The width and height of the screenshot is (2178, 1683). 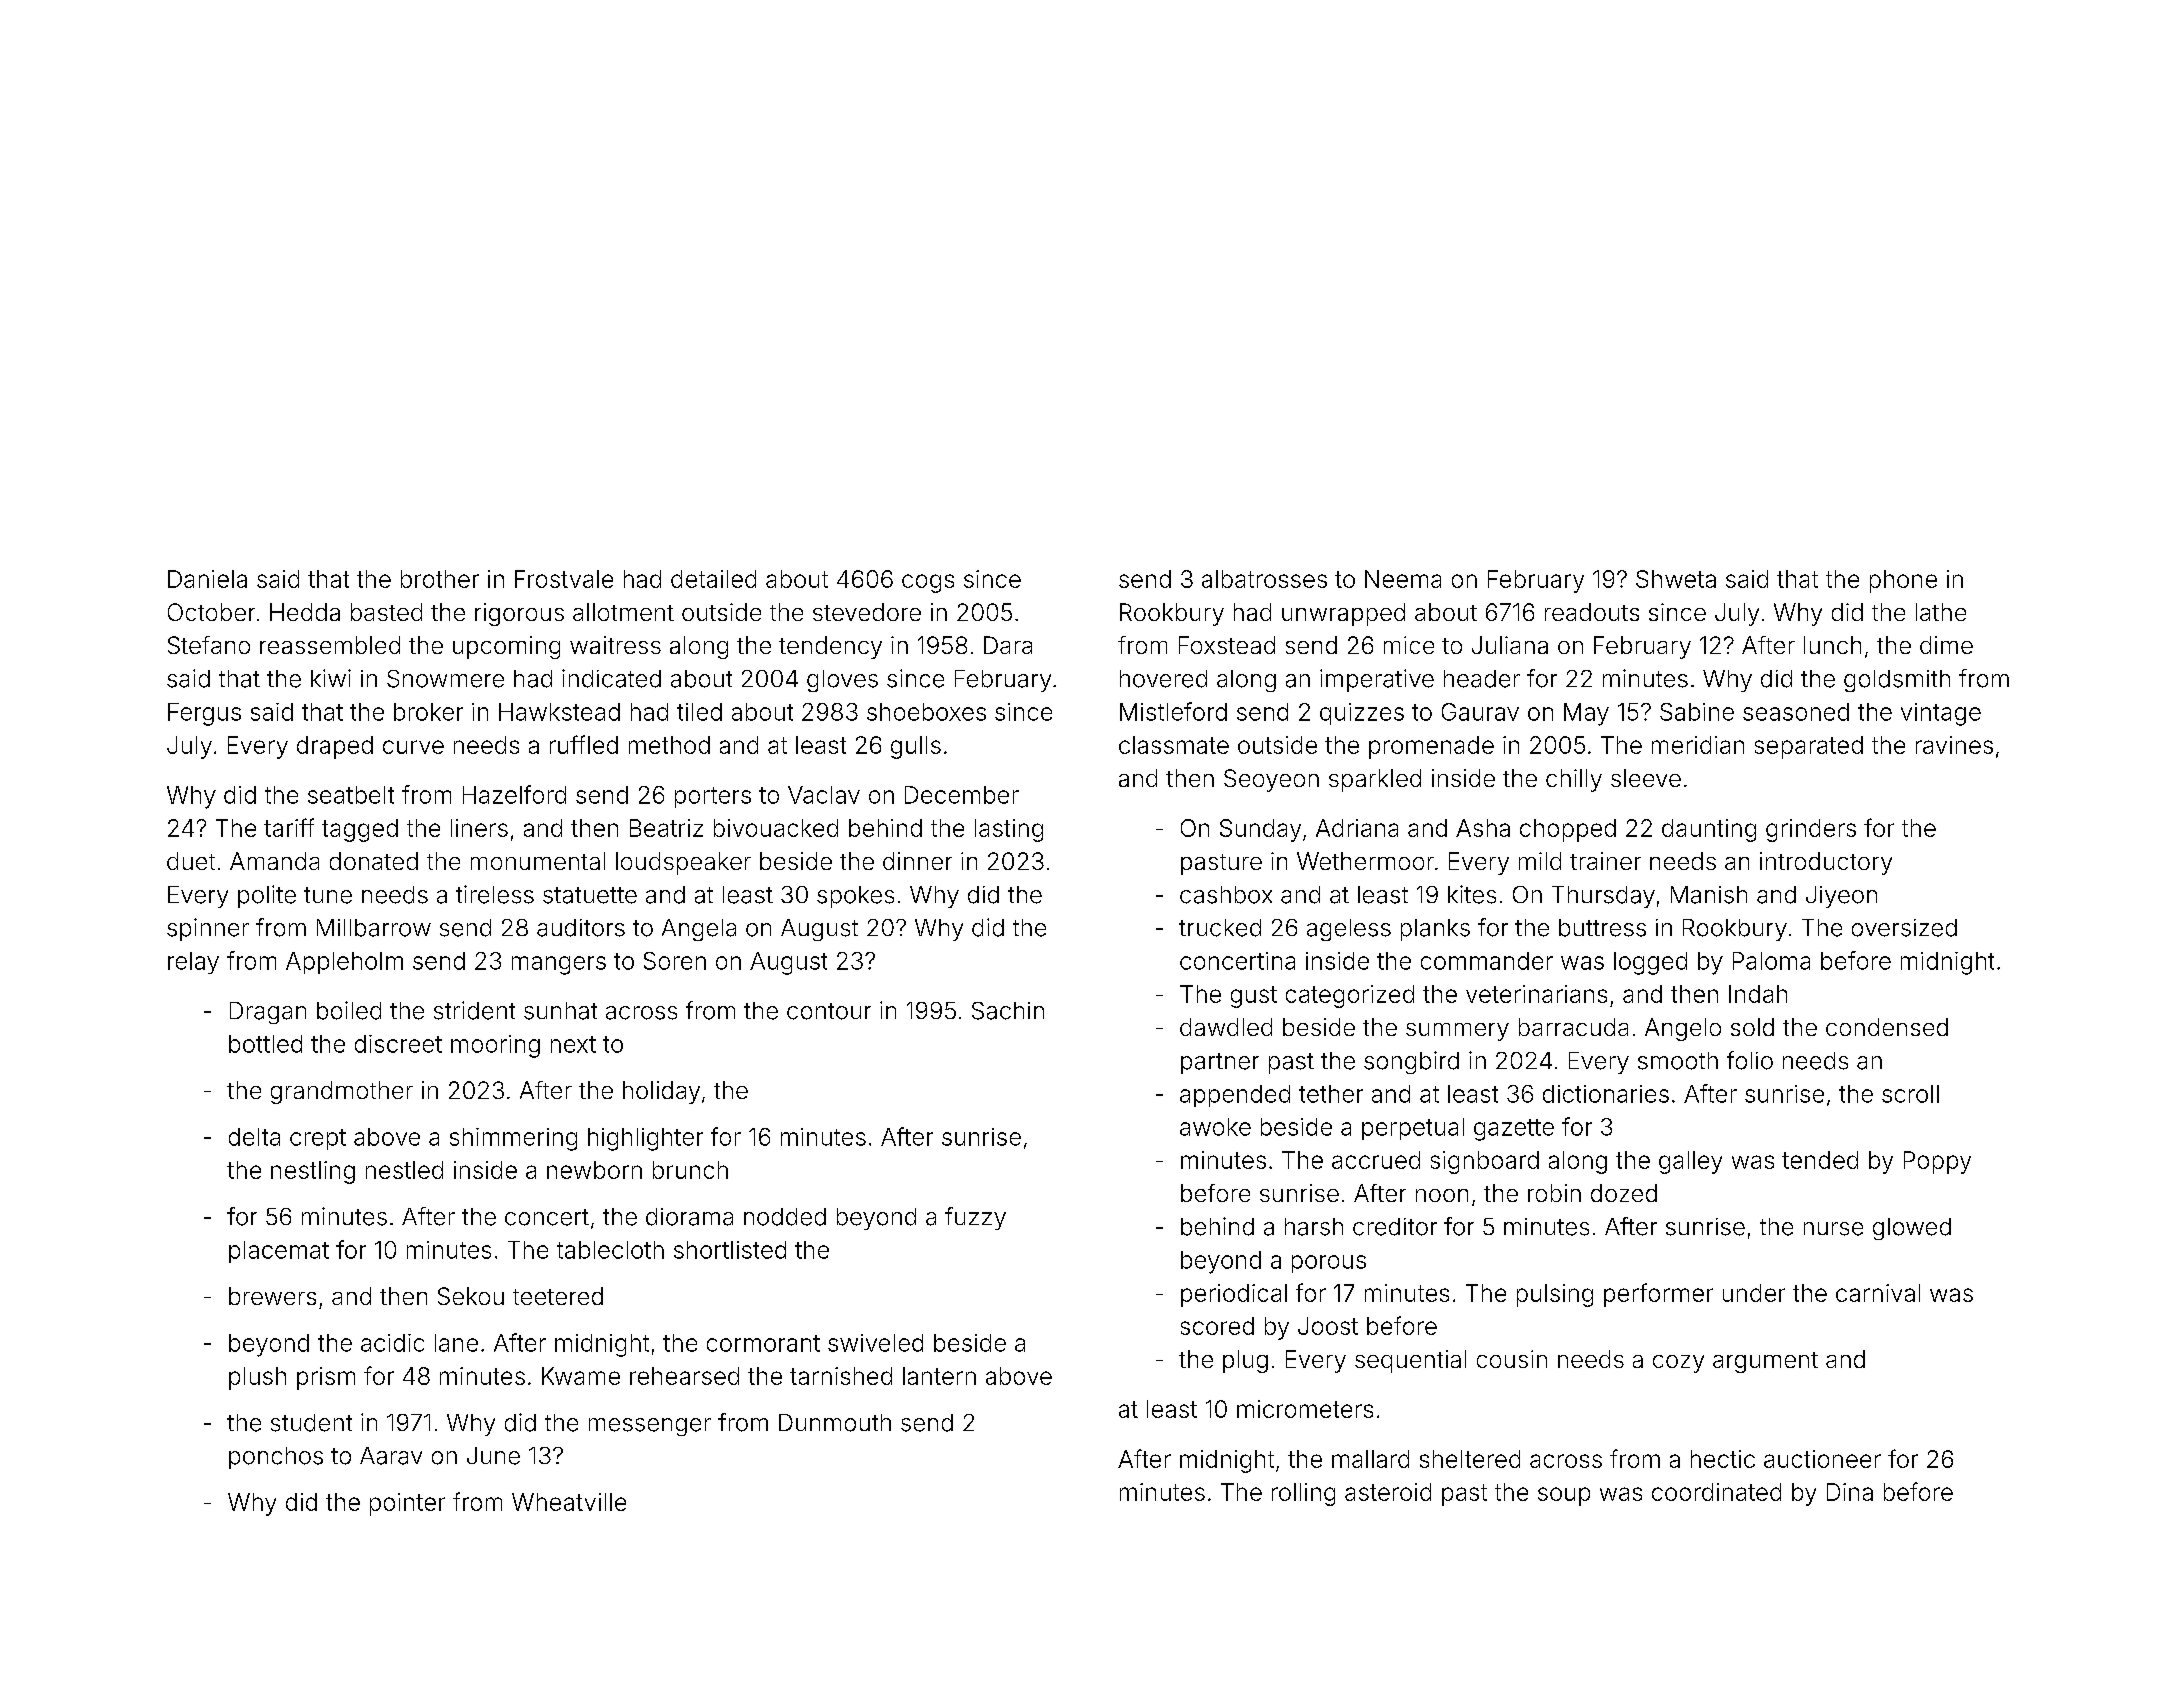 What do you see at coordinates (1878, 1293) in the screenshot?
I see `carnival` at bounding box center [1878, 1293].
